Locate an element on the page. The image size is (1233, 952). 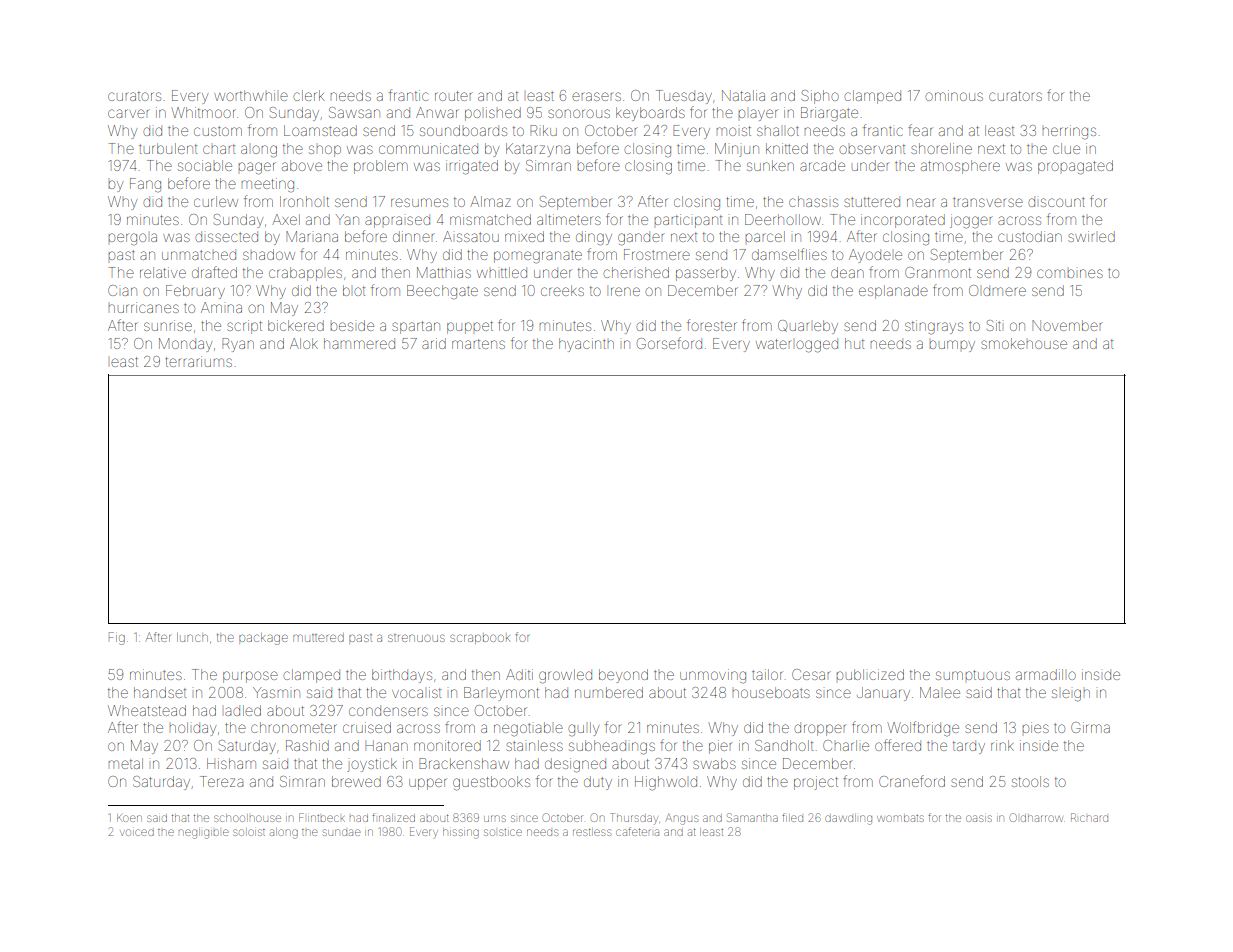
participant is located at coordinates (688, 221).
